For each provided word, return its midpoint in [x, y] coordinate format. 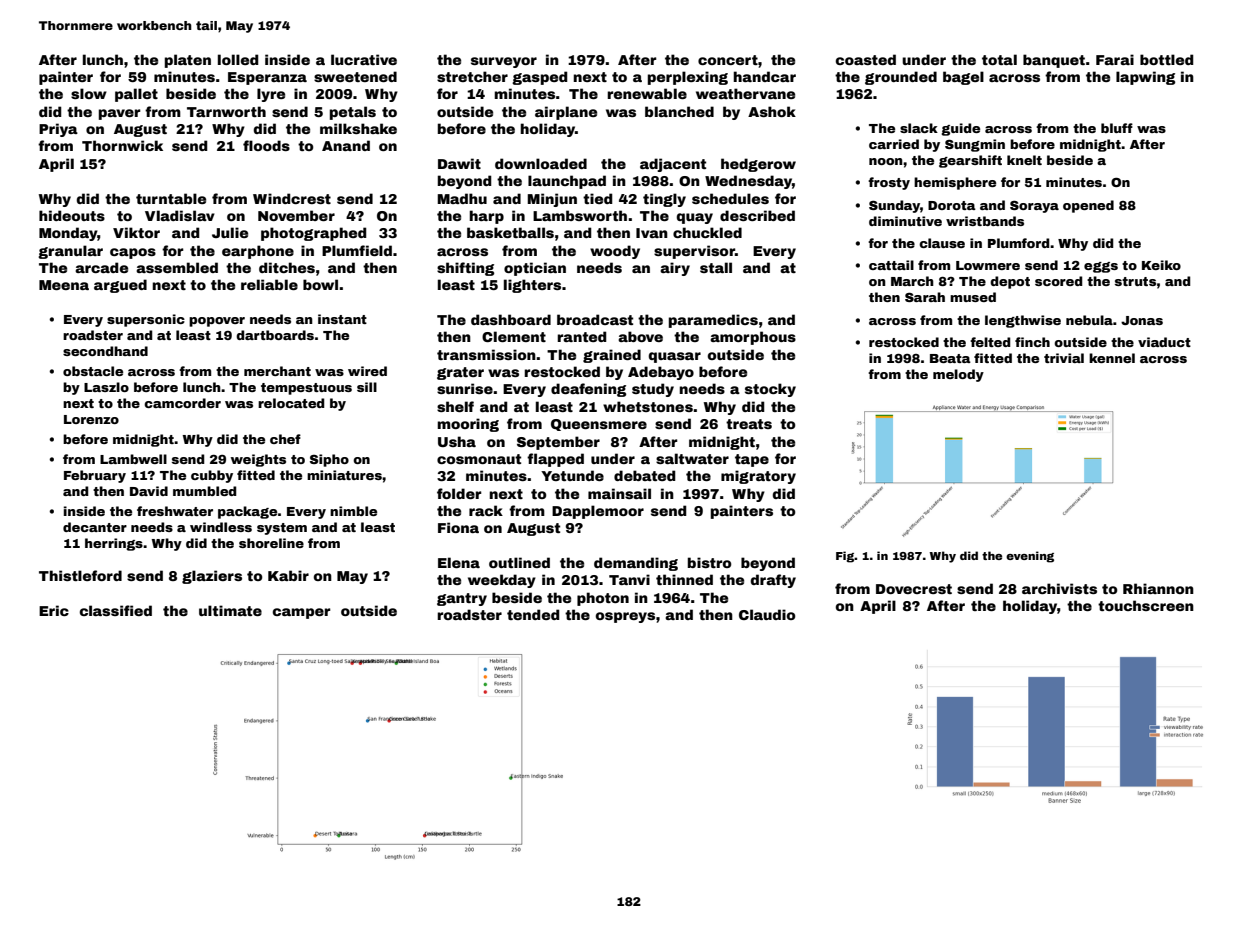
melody [958, 375]
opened [1088, 206]
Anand [346, 145]
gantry [462, 599]
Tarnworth [226, 111]
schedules [730, 198]
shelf [455, 406]
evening [1030, 557]
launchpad [567, 182]
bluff [1117, 128]
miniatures [344, 475]
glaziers [212, 577]
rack [486, 510]
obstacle [93, 371]
